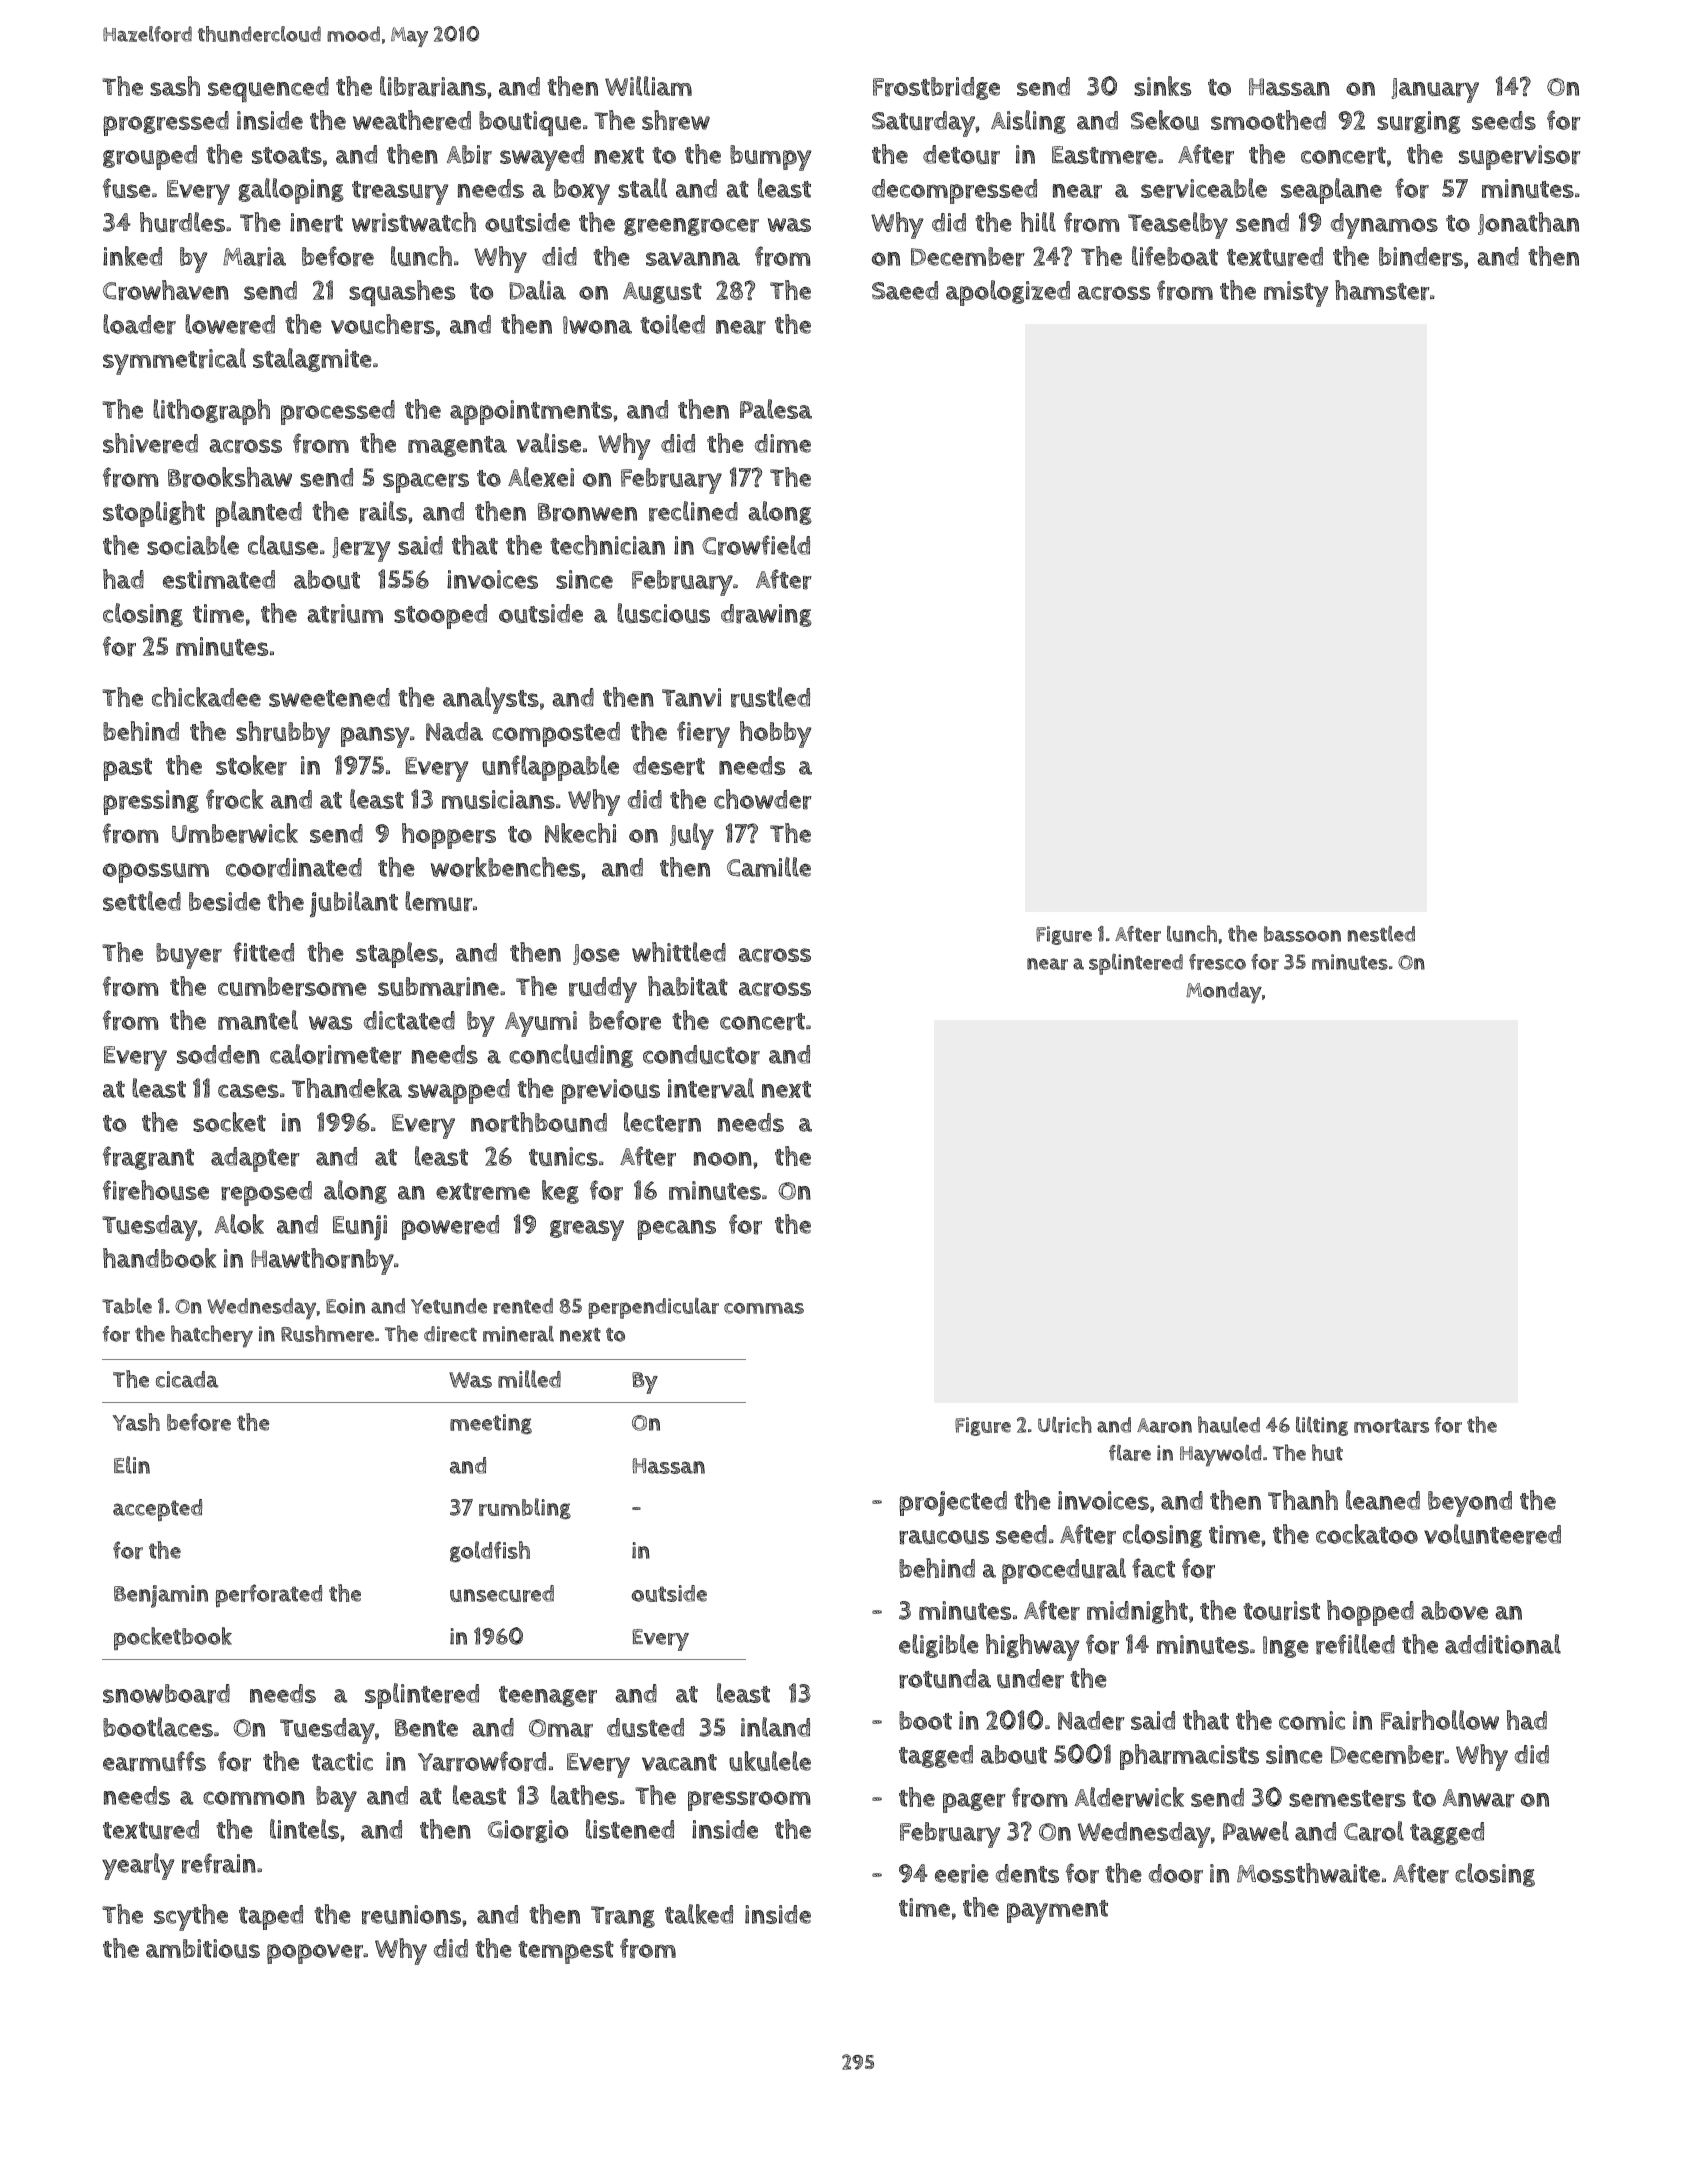 The height and width of the page is (2178, 1683). Describe the element at coordinates (537, 290) in the page. I see `Dalia` at that location.
